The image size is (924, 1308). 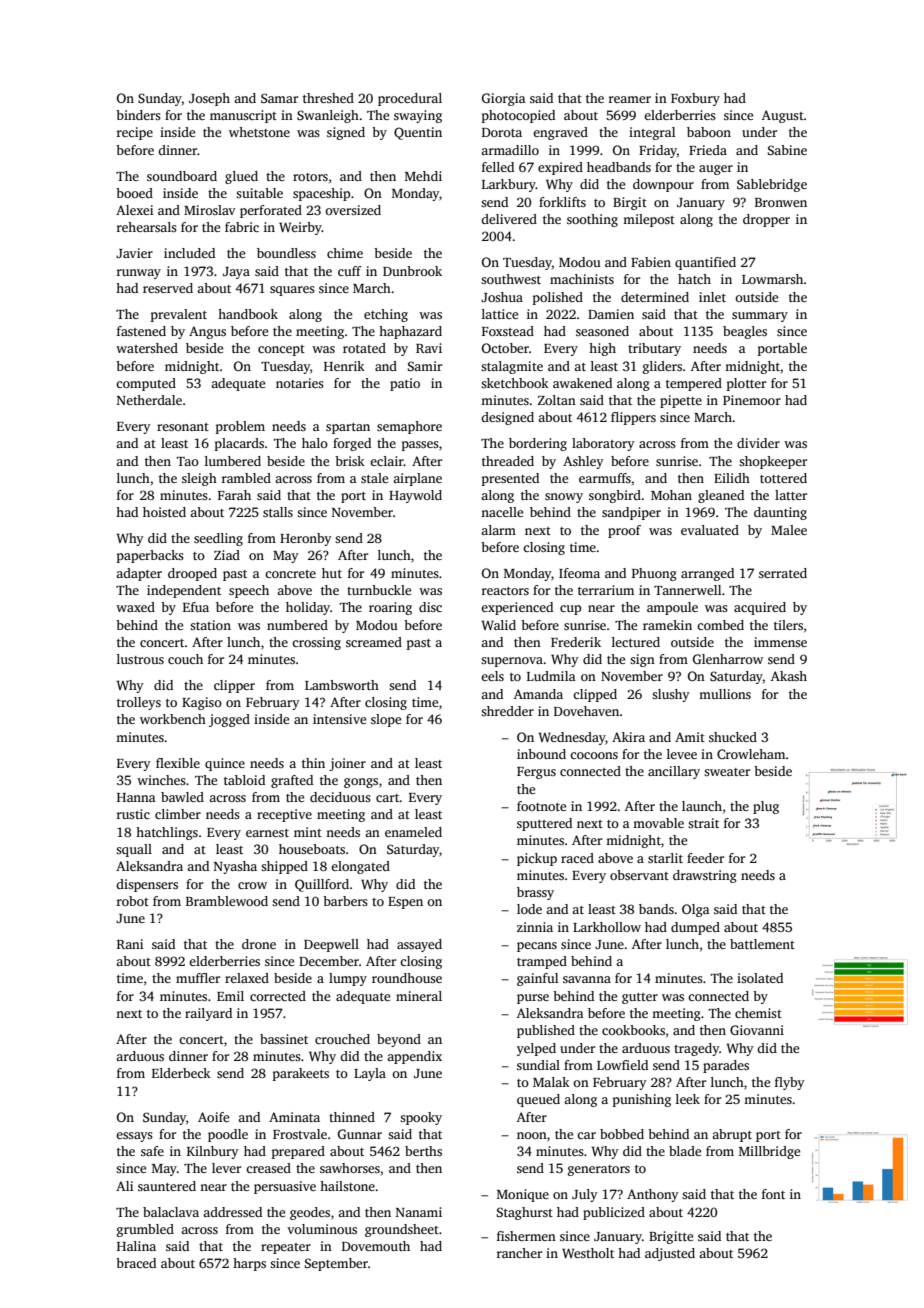 I want to click on harps, so click(x=249, y=1264).
